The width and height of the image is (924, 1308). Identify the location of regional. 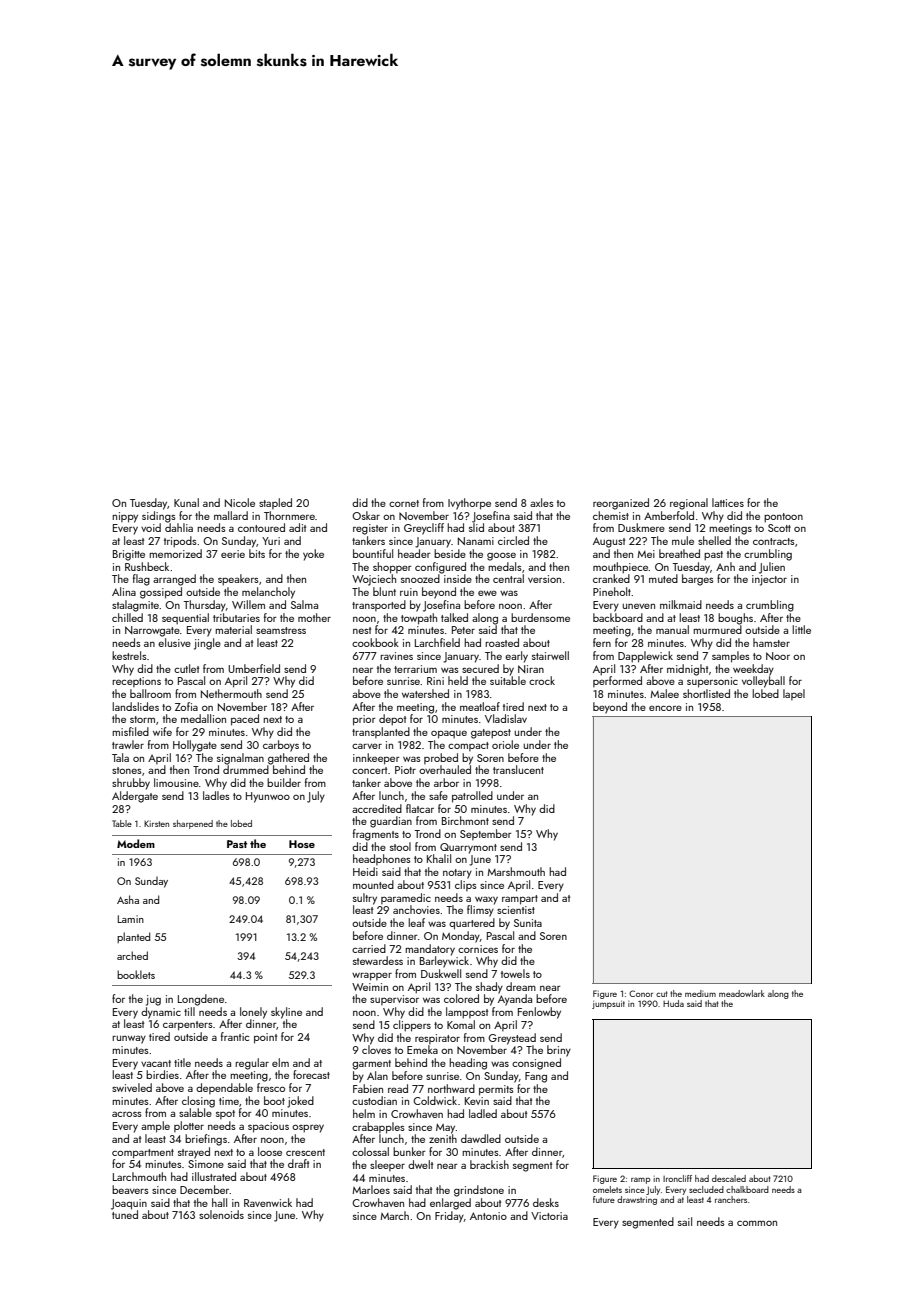
(689, 504).
